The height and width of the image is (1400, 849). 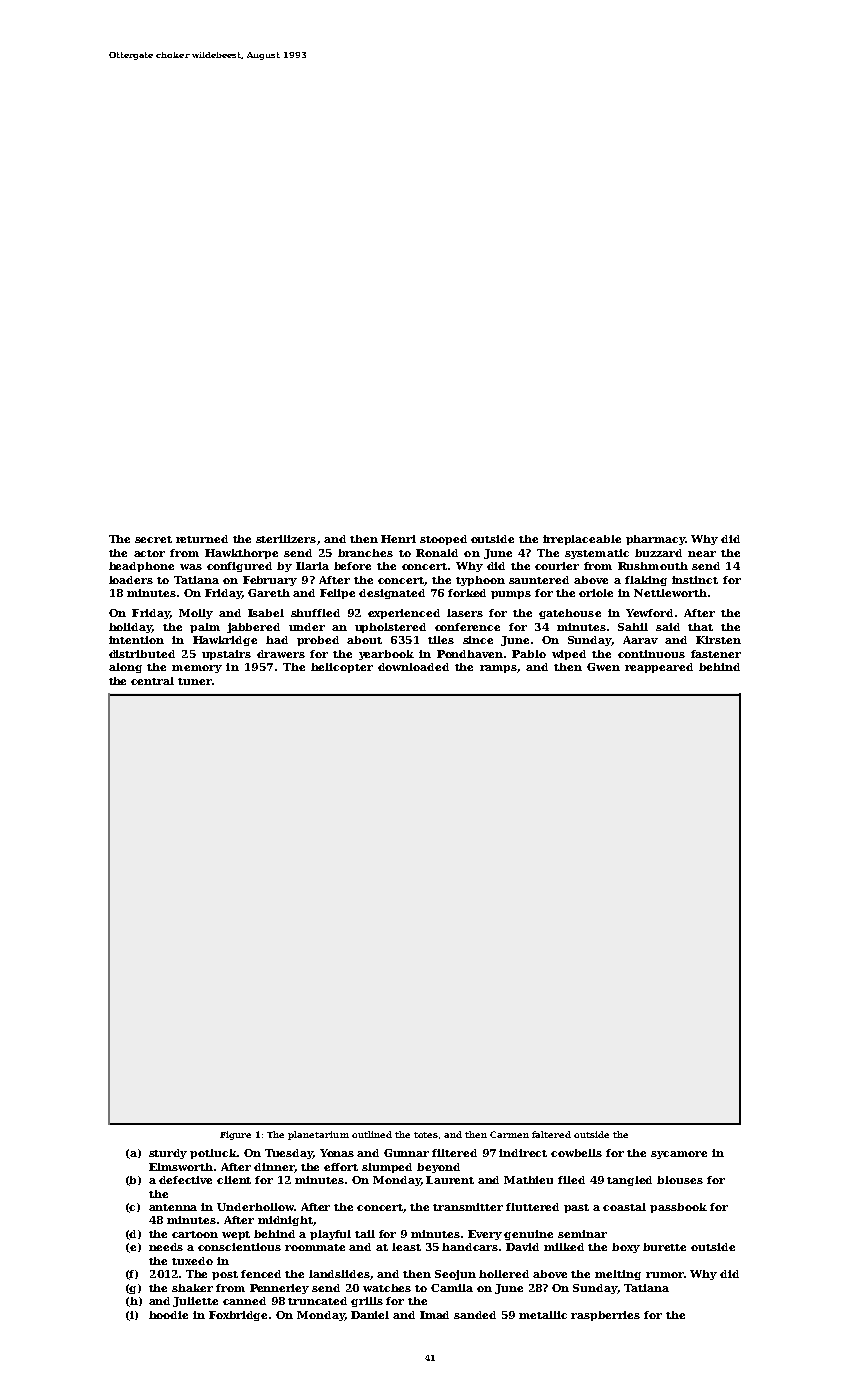 I want to click on actor, so click(x=149, y=553).
